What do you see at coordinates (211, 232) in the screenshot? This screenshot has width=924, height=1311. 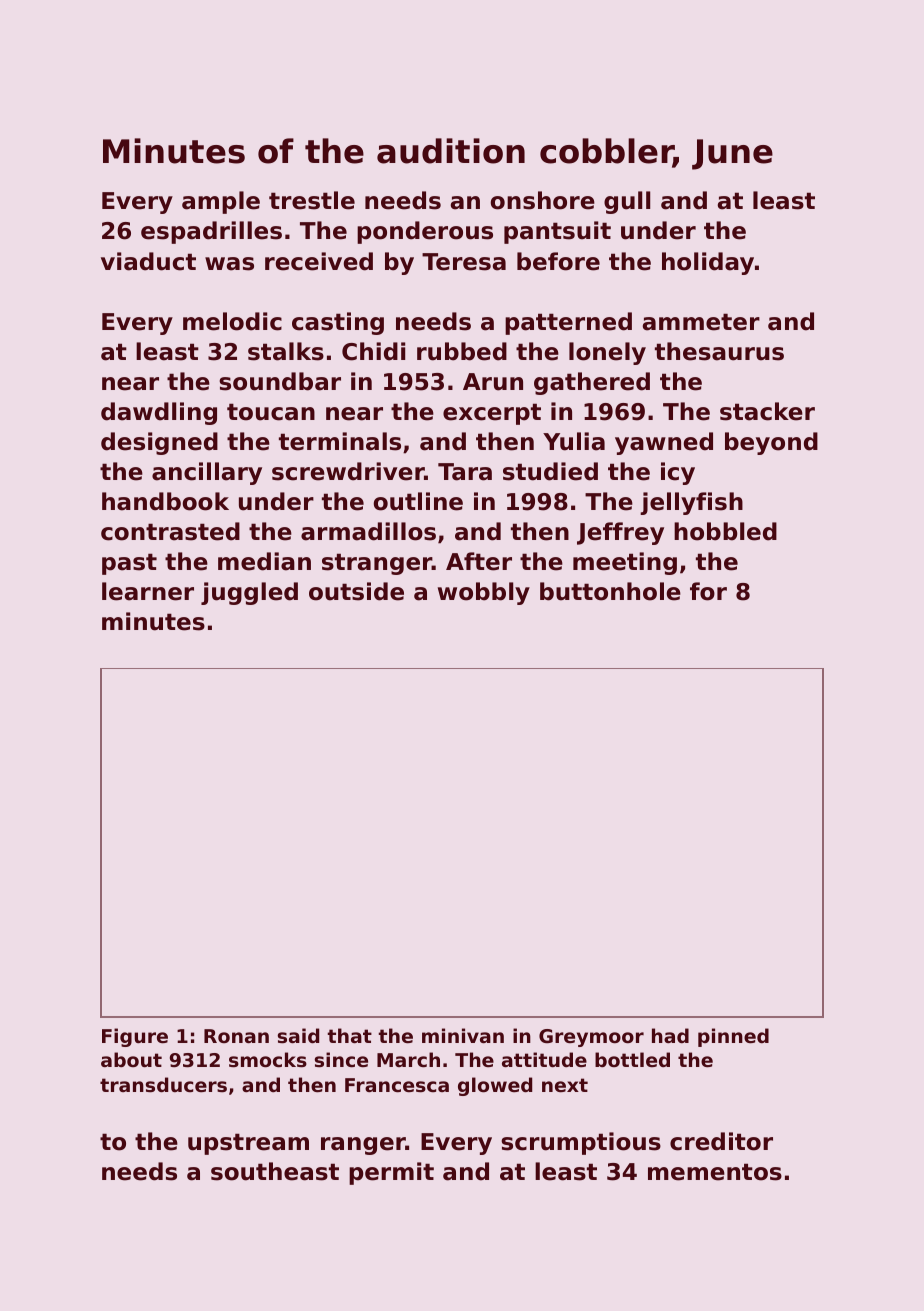 I see `espadrilles` at bounding box center [211, 232].
